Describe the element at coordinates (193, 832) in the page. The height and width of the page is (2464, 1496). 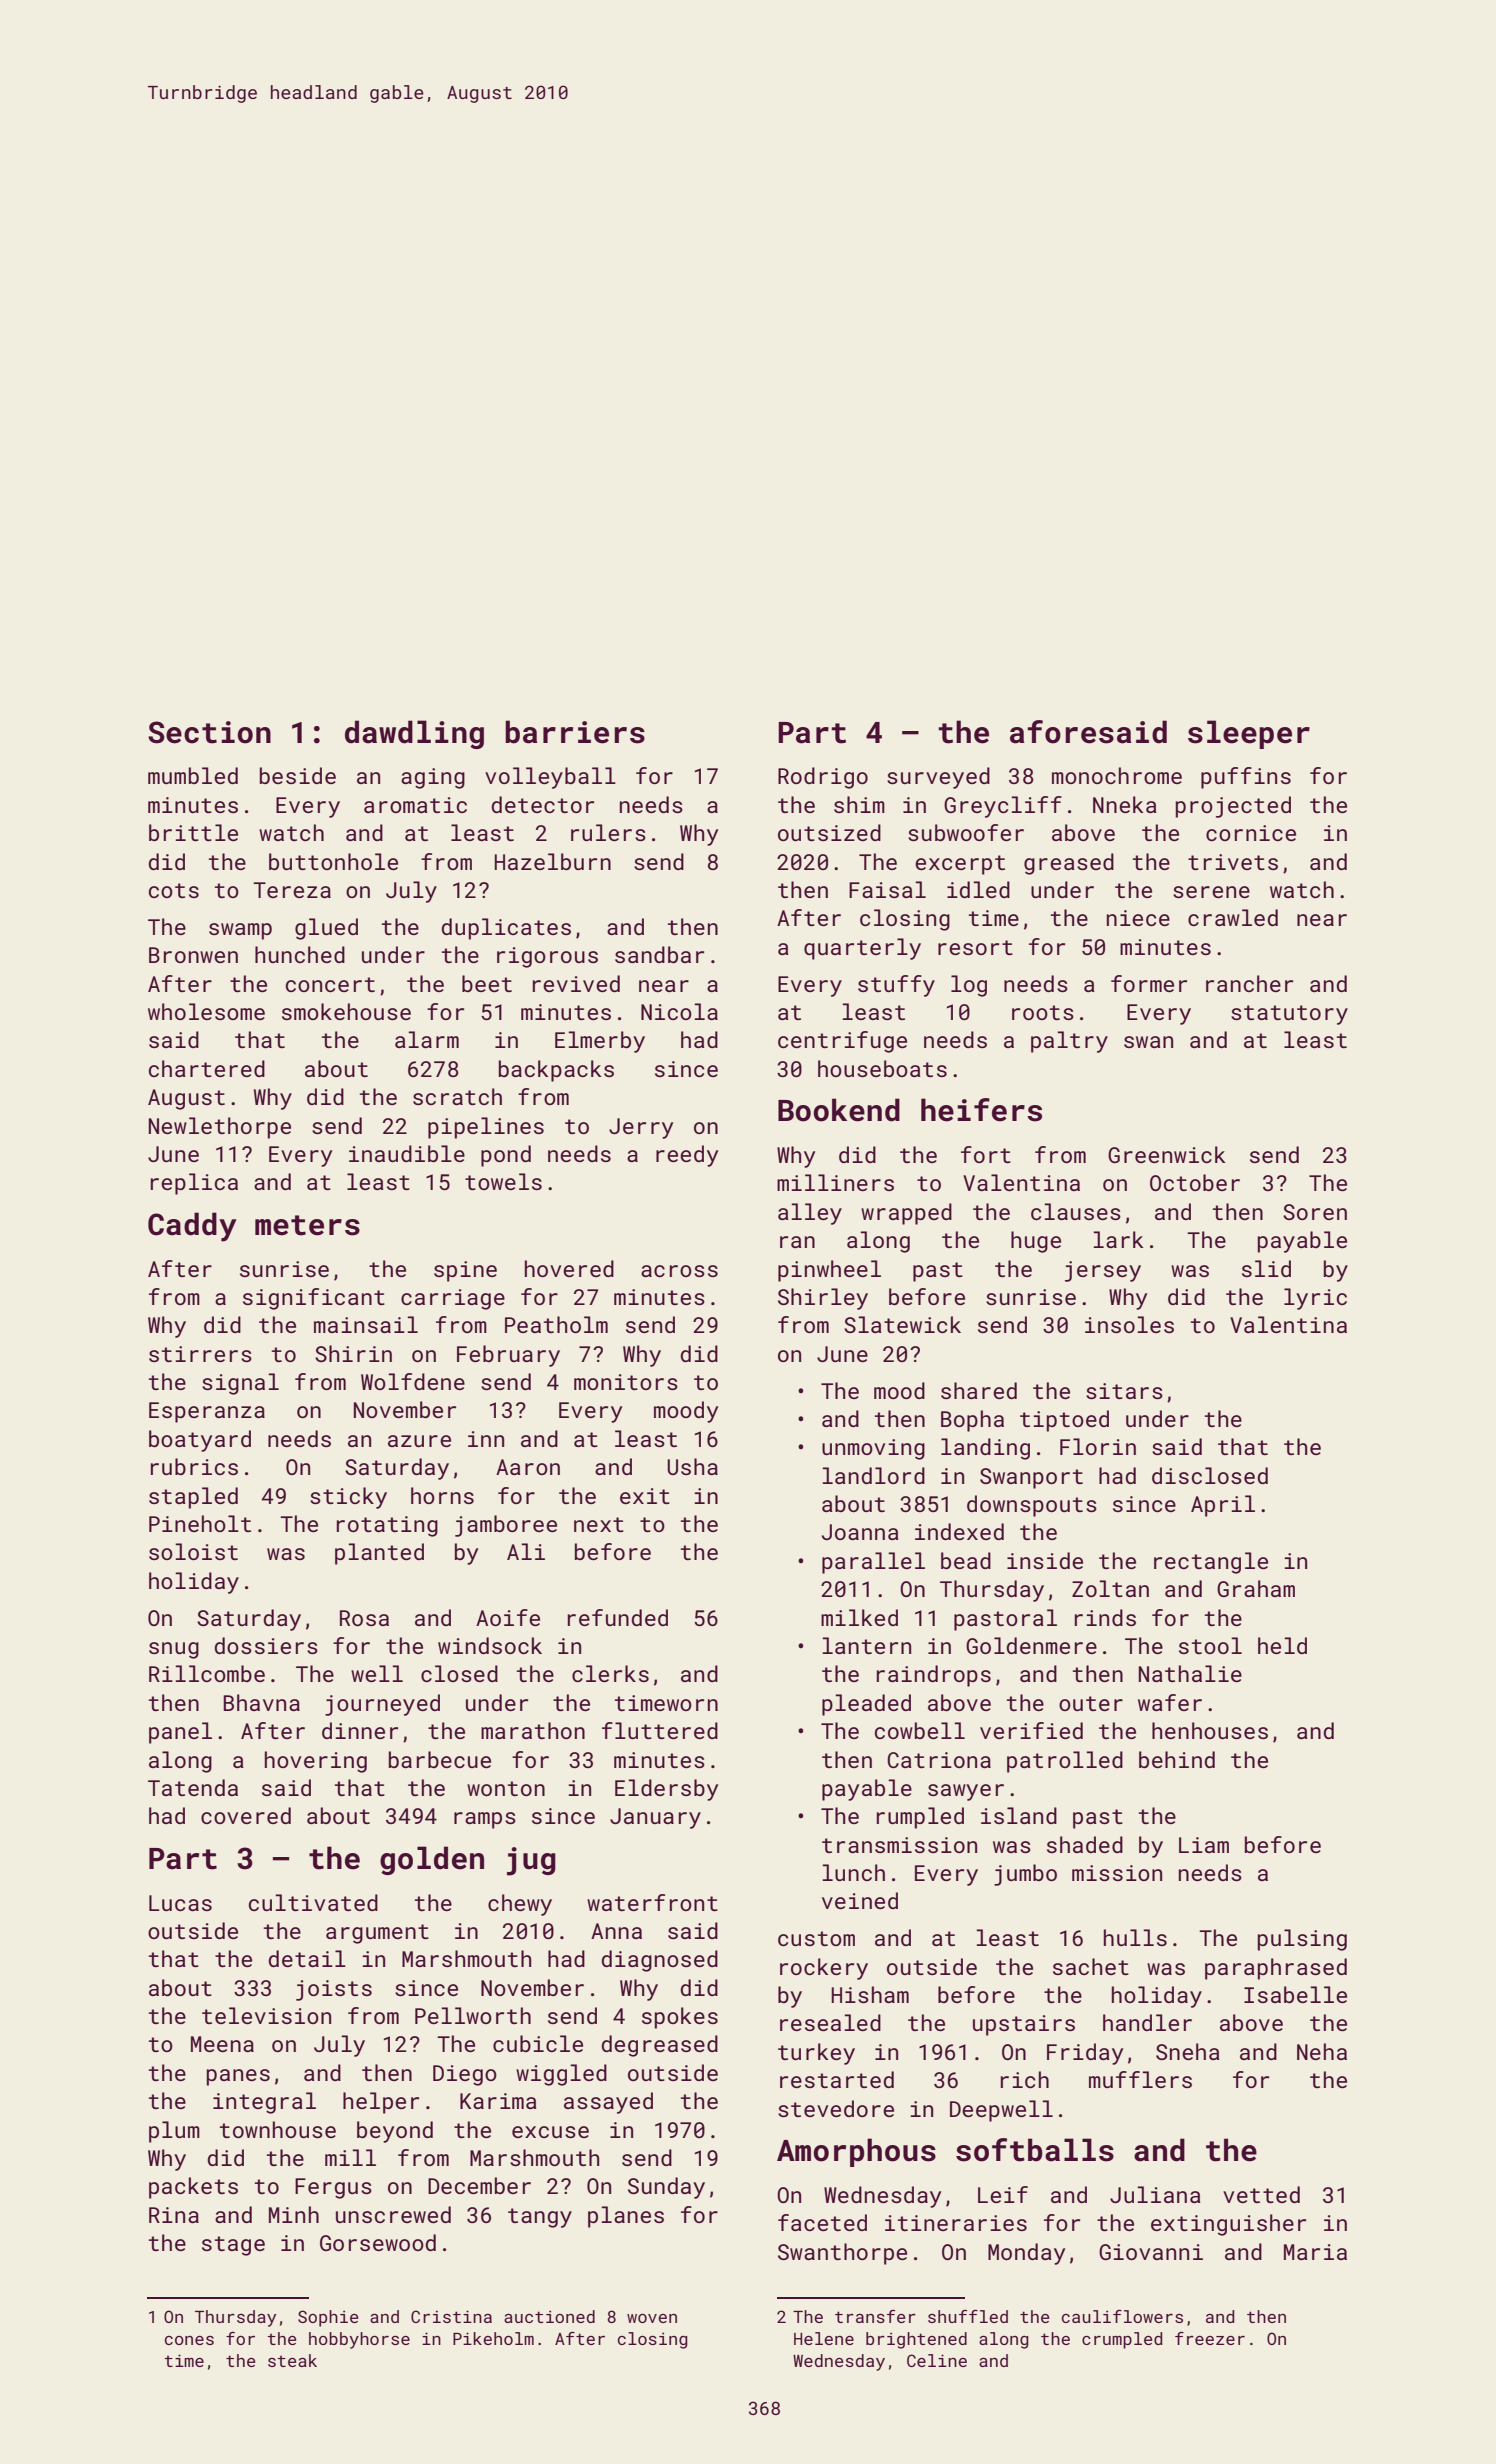
I see `brittle` at that location.
